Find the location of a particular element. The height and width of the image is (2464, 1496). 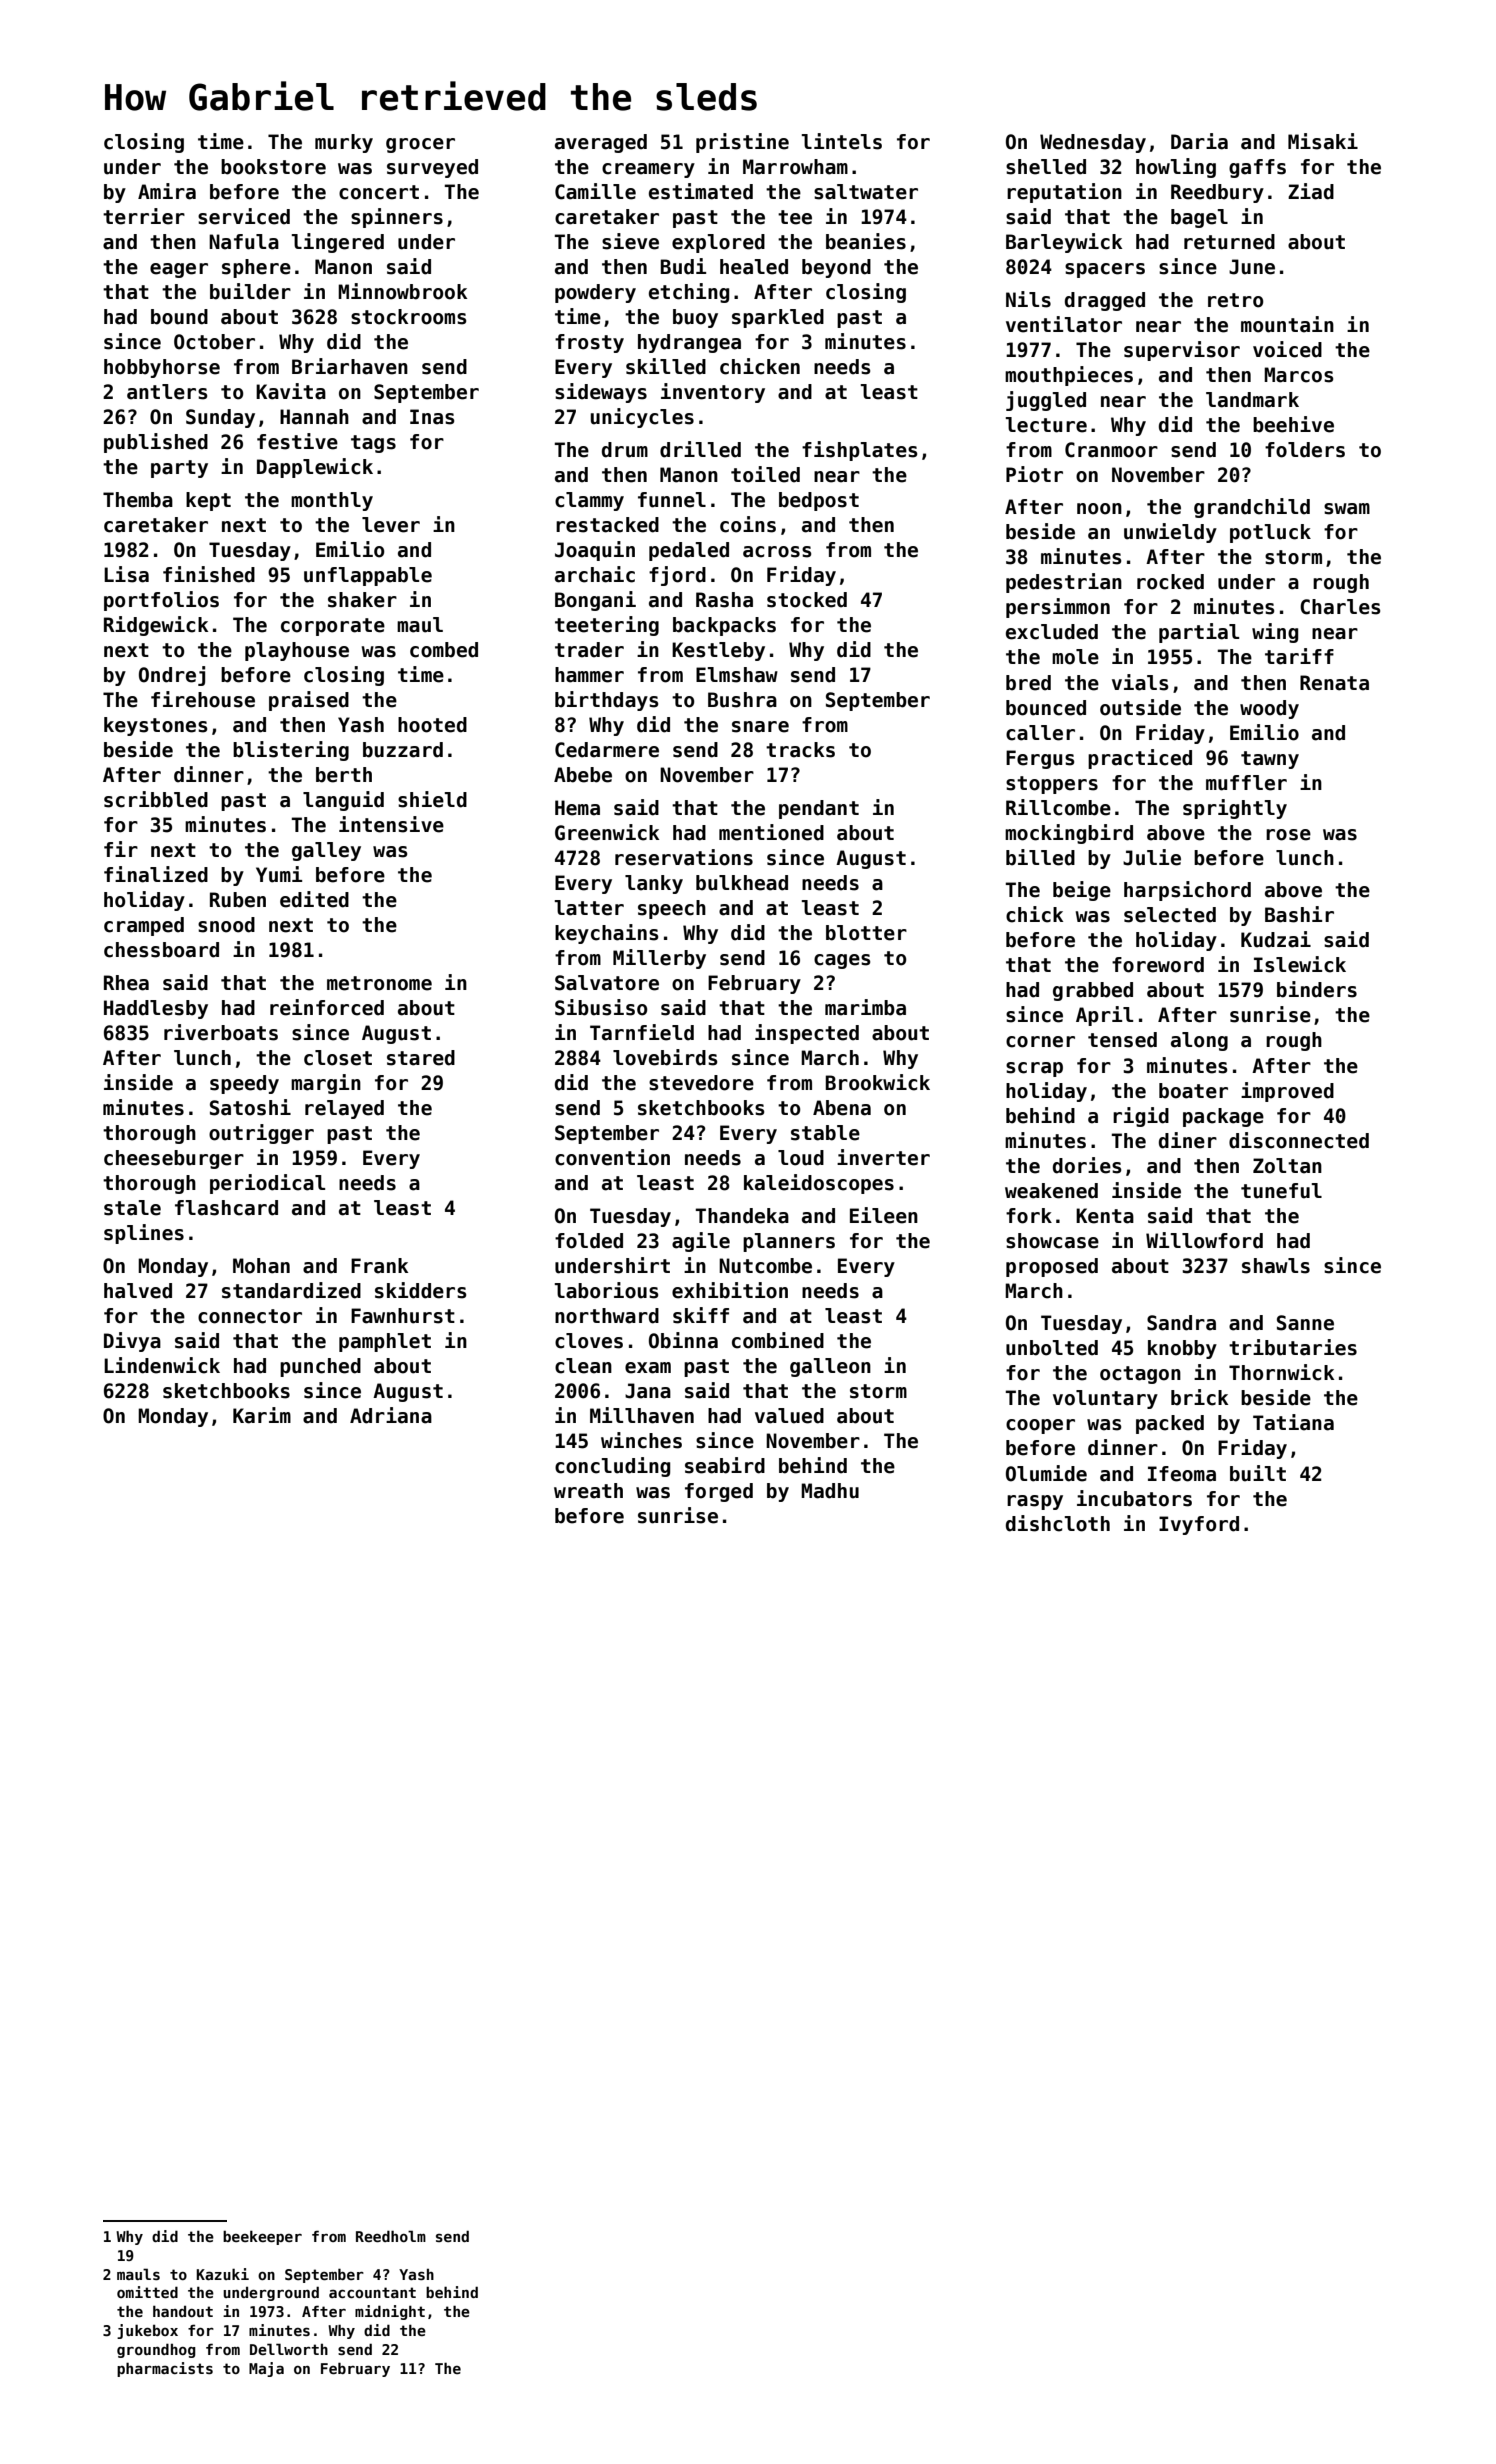

landmark is located at coordinates (1252, 400).
